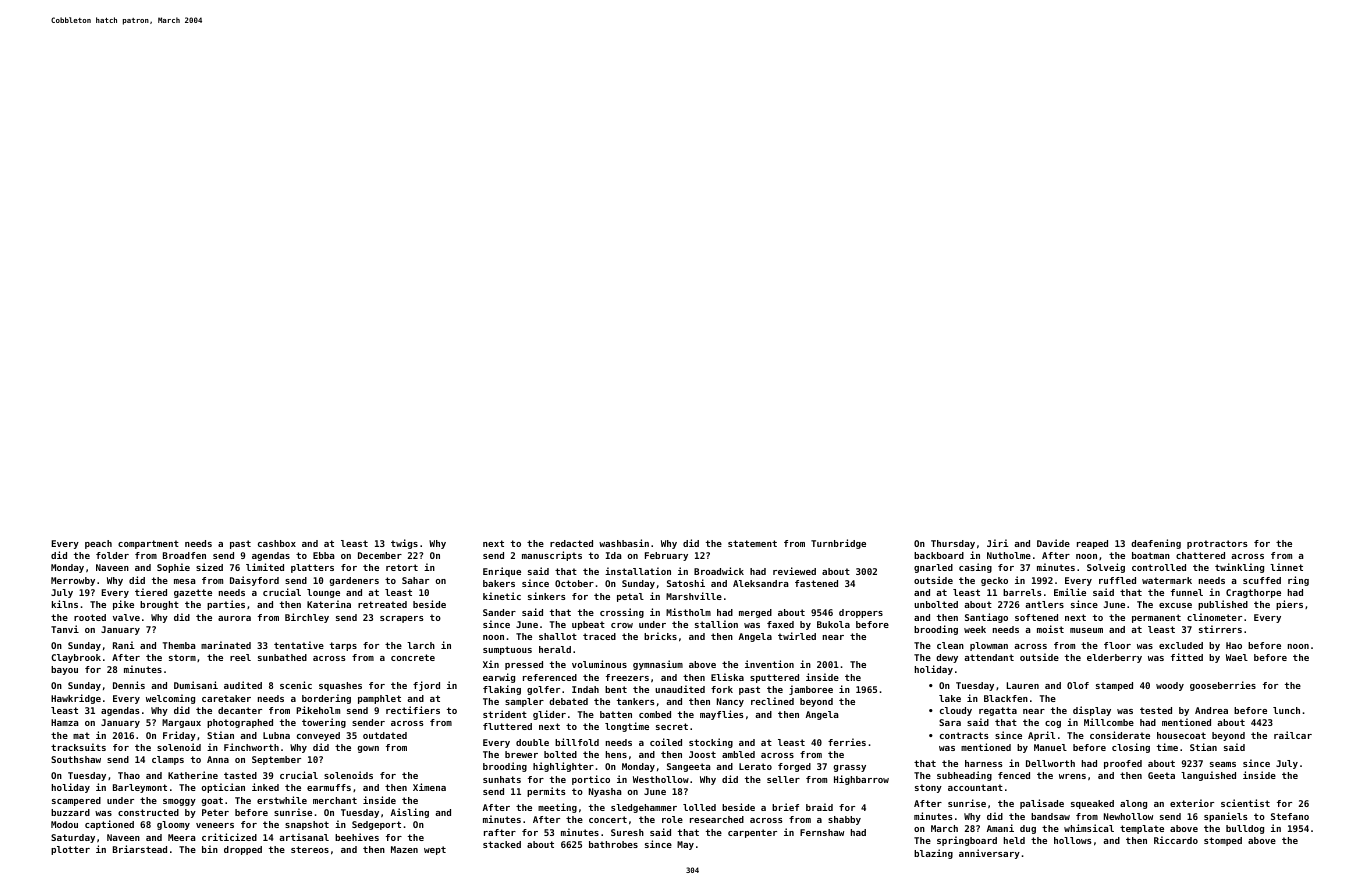 The image size is (1372, 887). Describe the element at coordinates (277, 543) in the document. I see `cashbox` at that location.
